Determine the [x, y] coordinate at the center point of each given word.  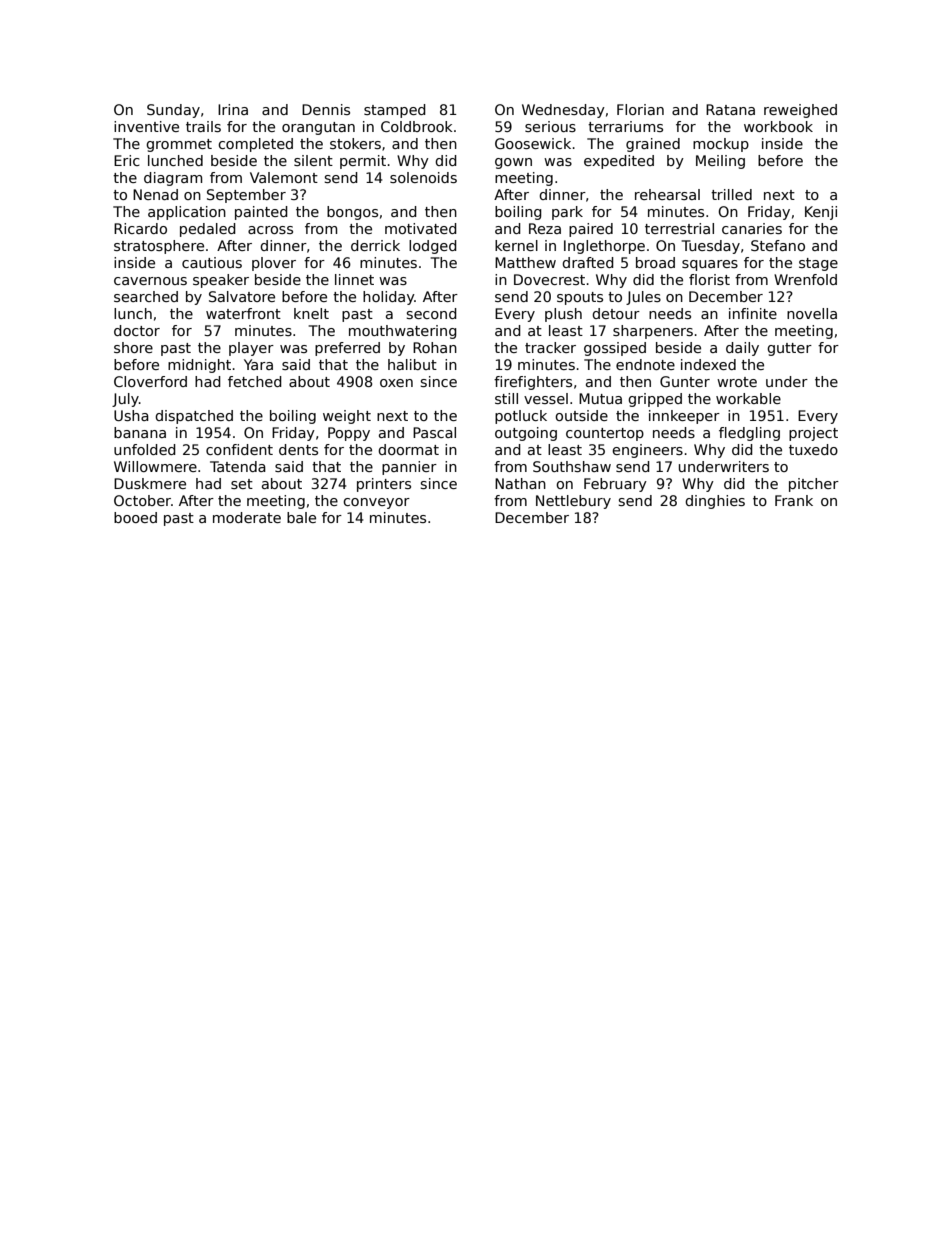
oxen [396, 383]
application [187, 213]
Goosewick [533, 143]
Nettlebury [573, 502]
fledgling [749, 434]
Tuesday [710, 247]
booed [135, 517]
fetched [255, 381]
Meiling [720, 162]
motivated [421, 228]
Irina [233, 109]
